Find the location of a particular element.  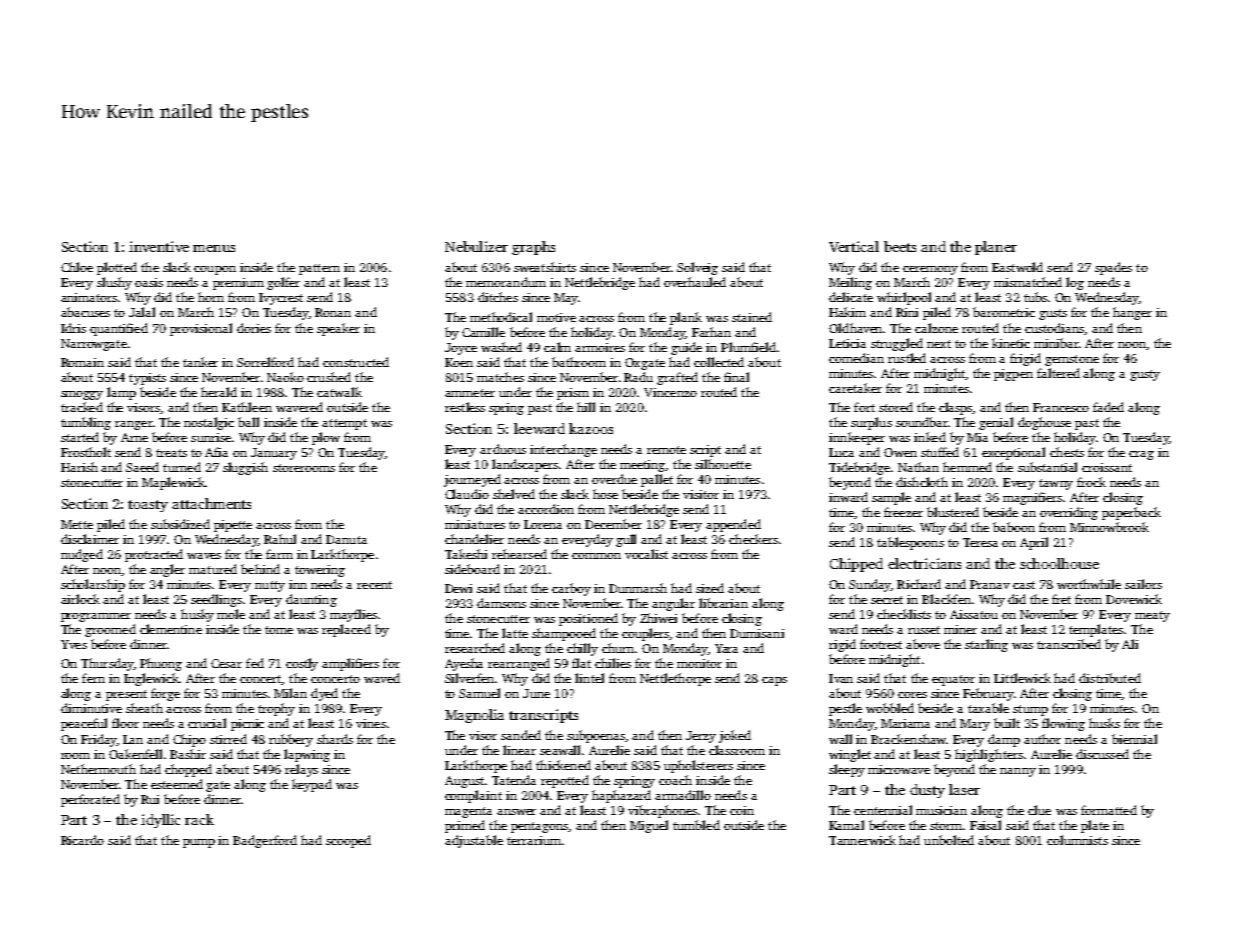

planer is located at coordinates (996, 248).
